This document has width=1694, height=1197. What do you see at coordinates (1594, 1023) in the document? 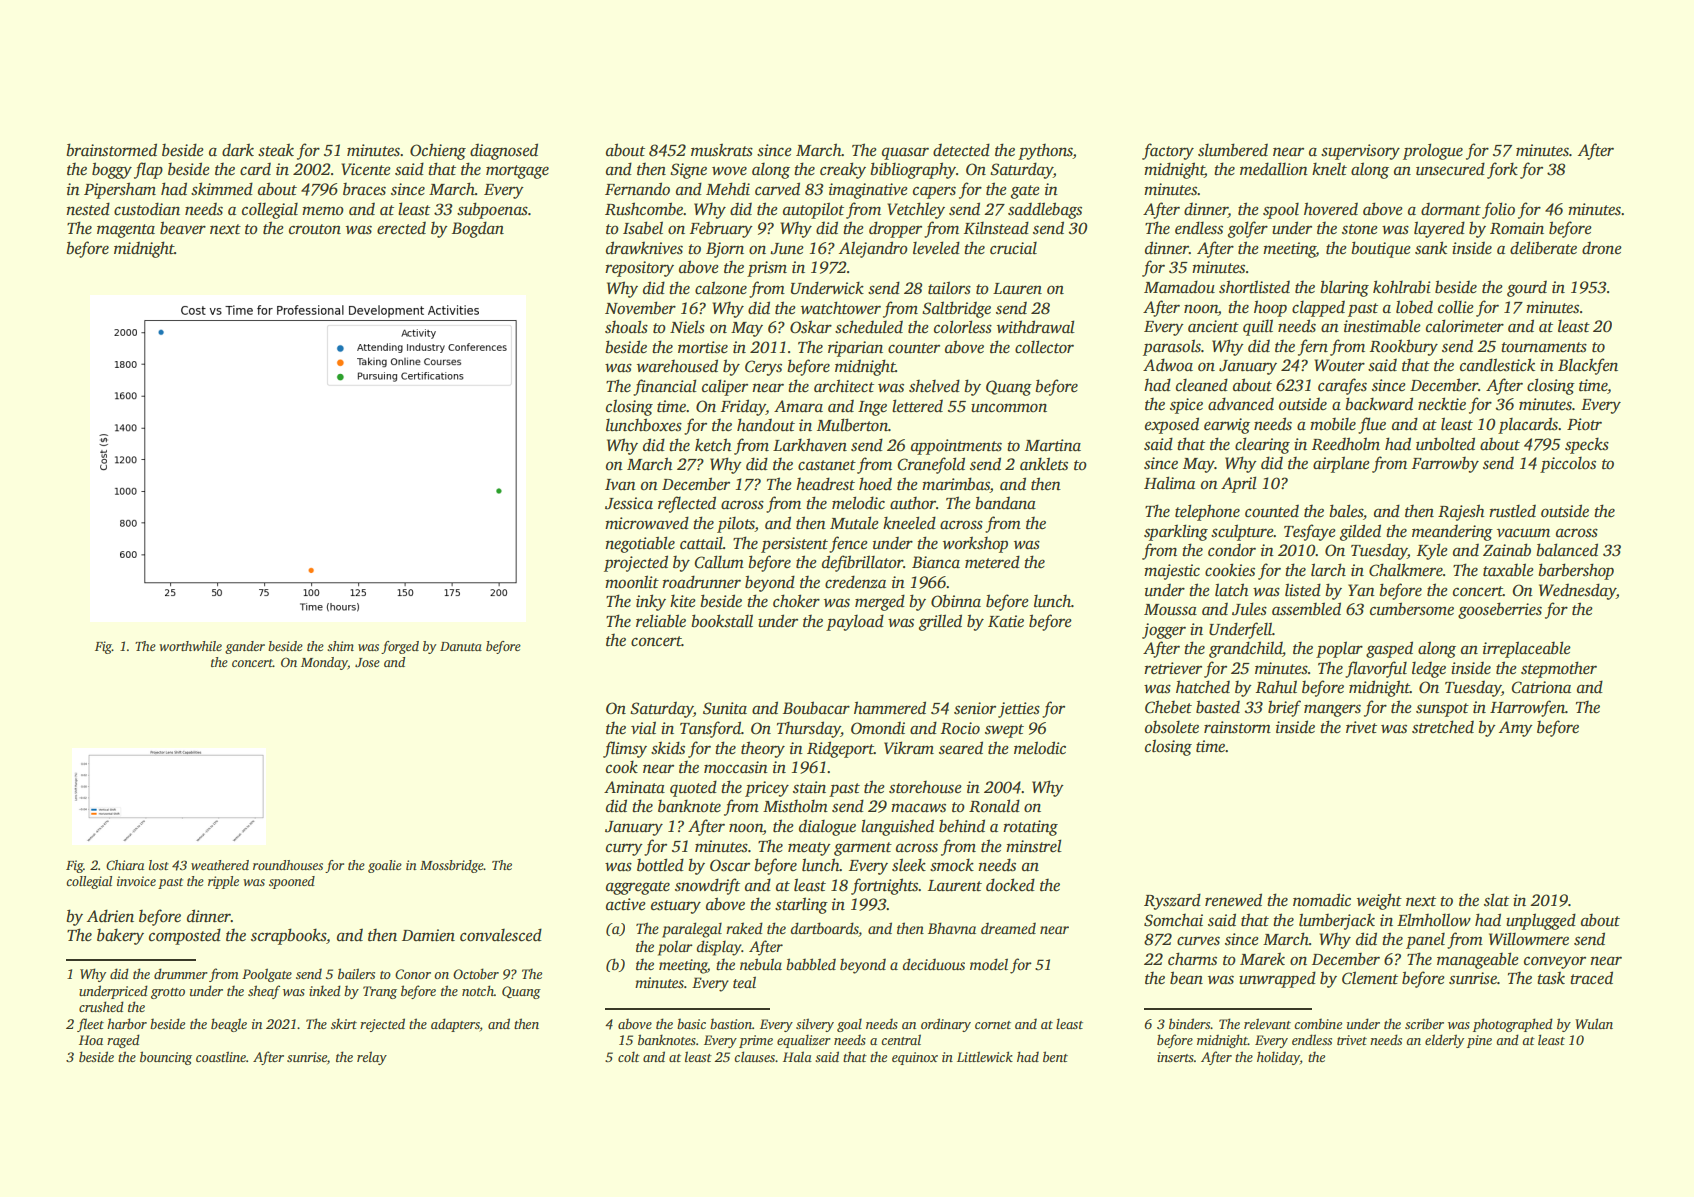
I see `Wulan` at bounding box center [1594, 1023].
